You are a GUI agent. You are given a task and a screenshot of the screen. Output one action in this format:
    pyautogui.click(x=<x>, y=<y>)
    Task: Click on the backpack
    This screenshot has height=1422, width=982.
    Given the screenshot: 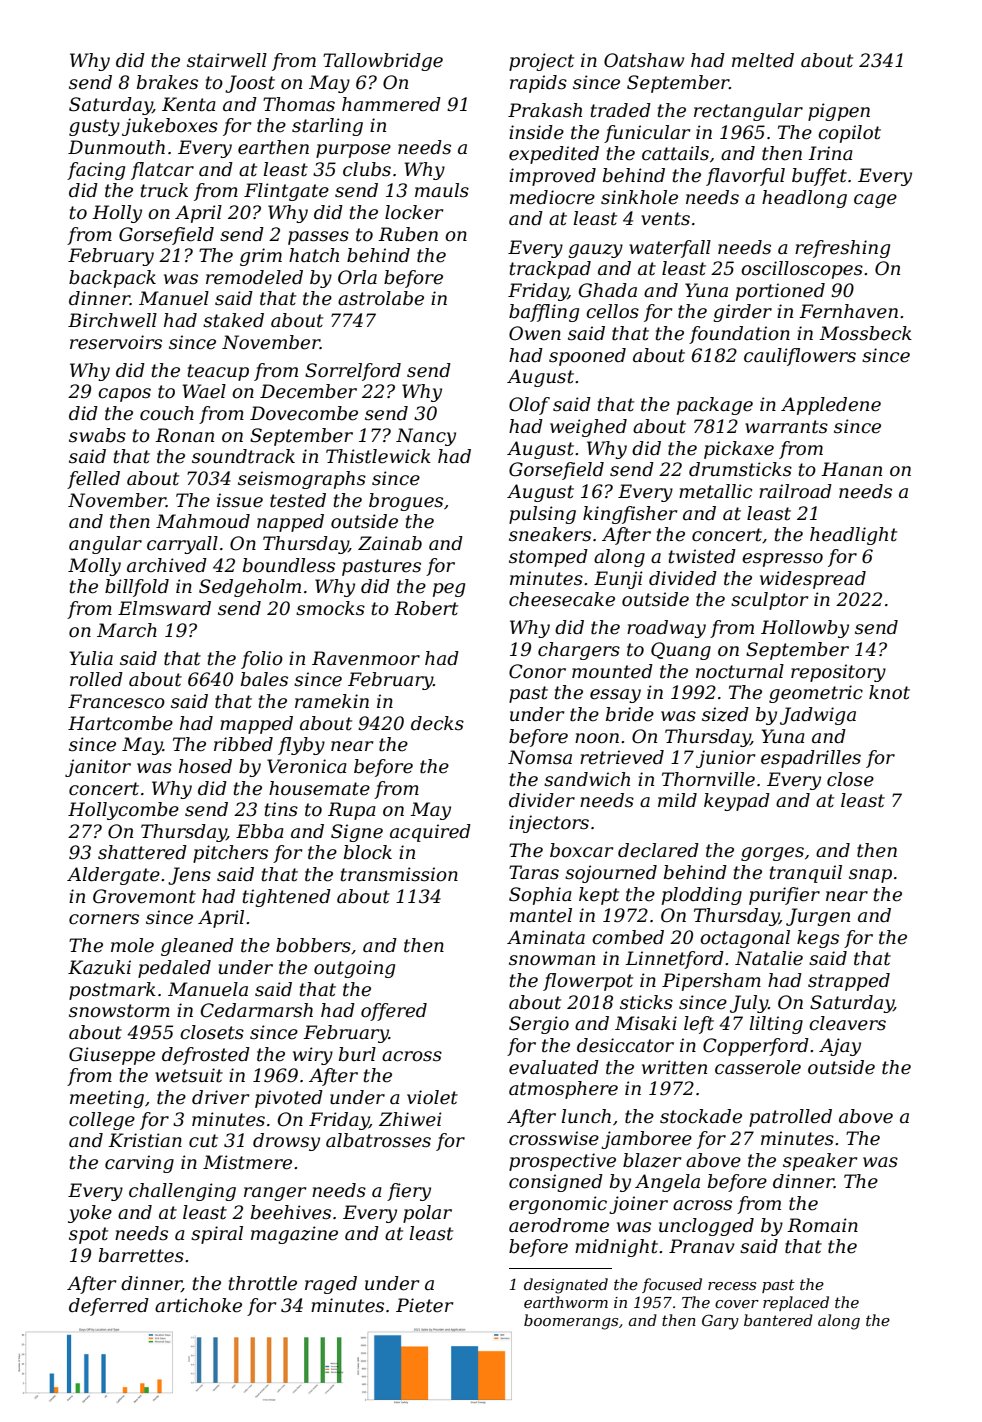 What is the action you would take?
    pyautogui.click(x=112, y=279)
